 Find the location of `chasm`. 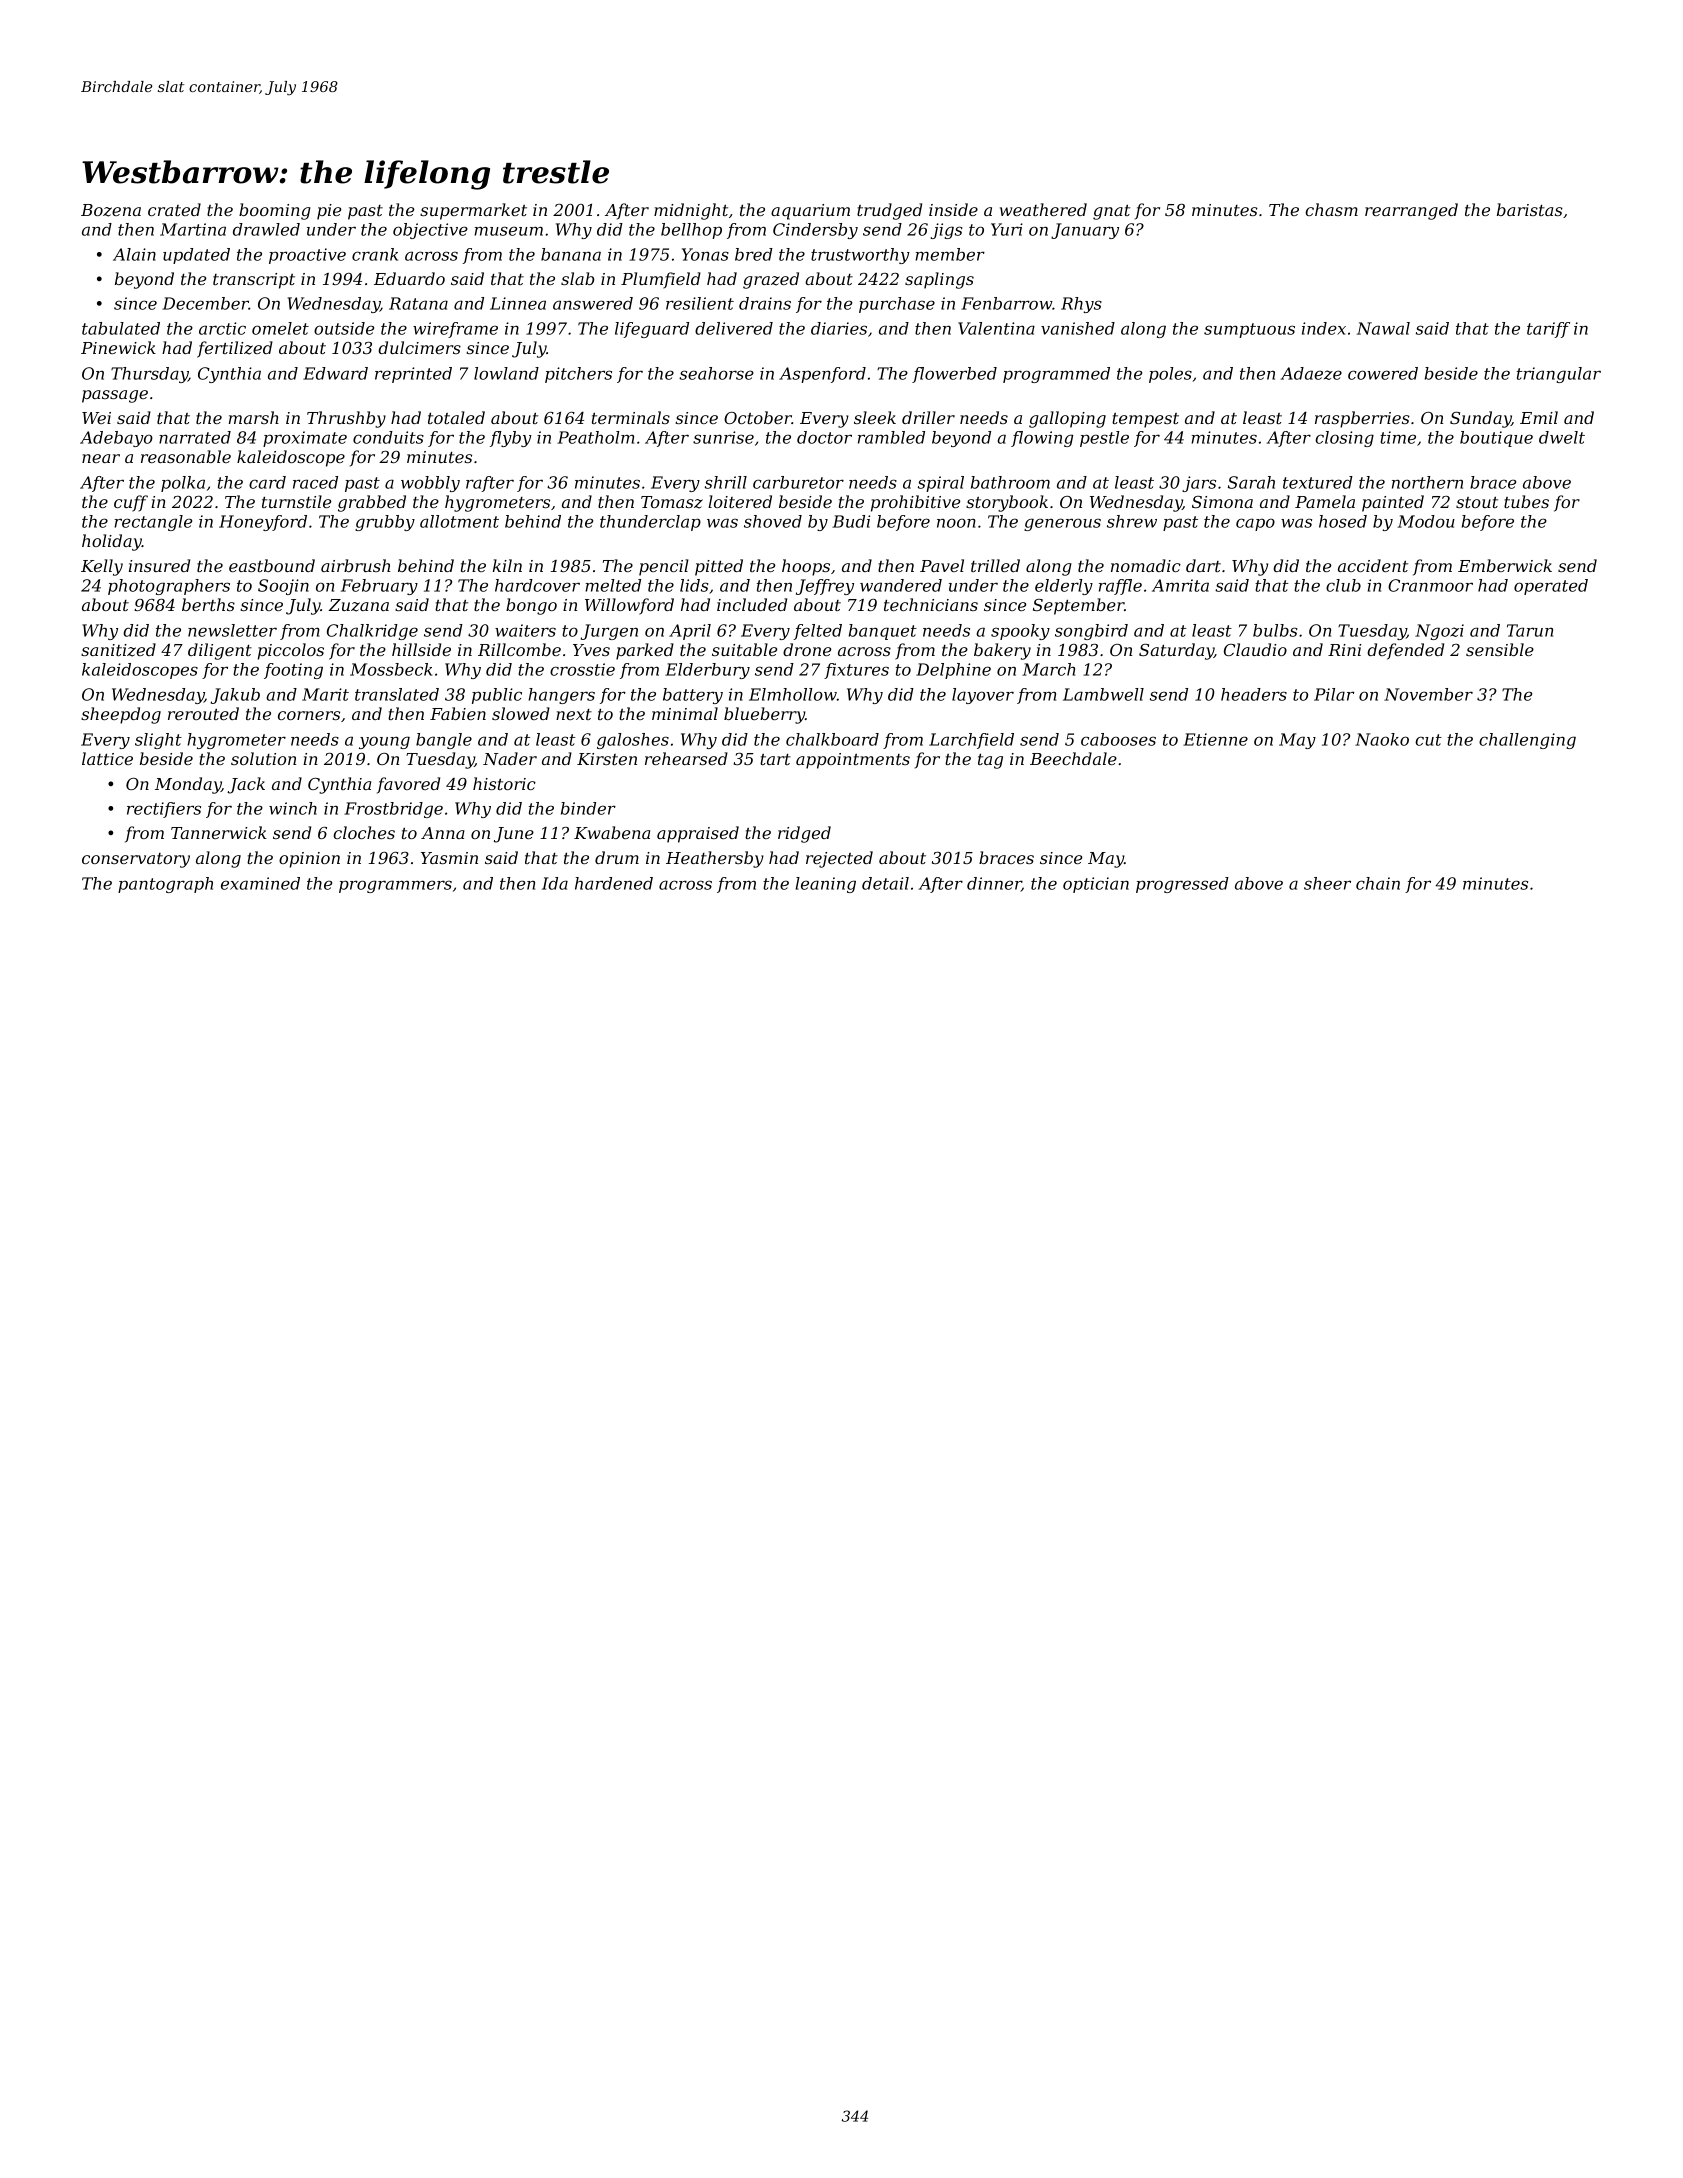

chasm is located at coordinates (1331, 209).
